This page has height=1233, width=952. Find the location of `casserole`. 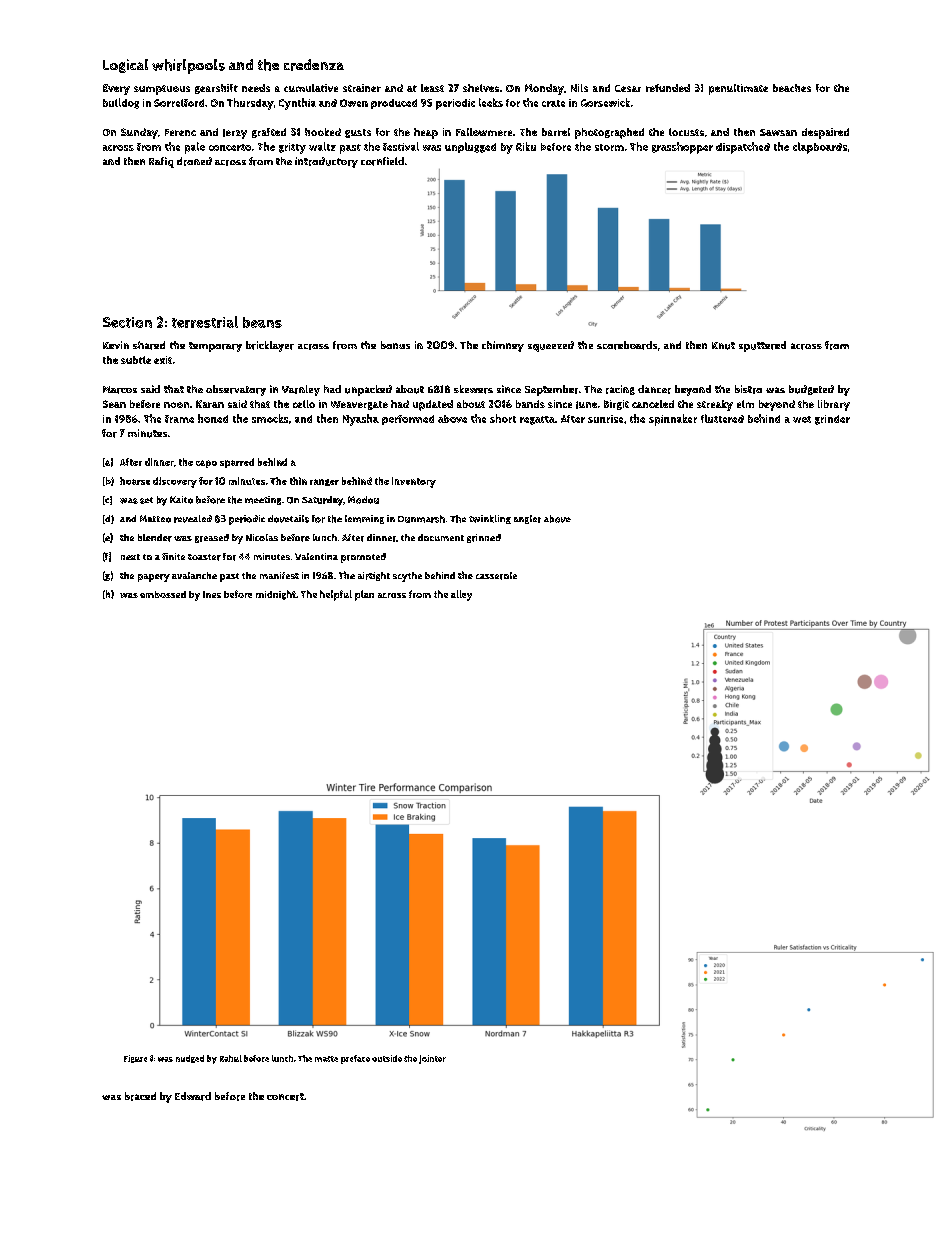

casserole is located at coordinates (496, 576).
